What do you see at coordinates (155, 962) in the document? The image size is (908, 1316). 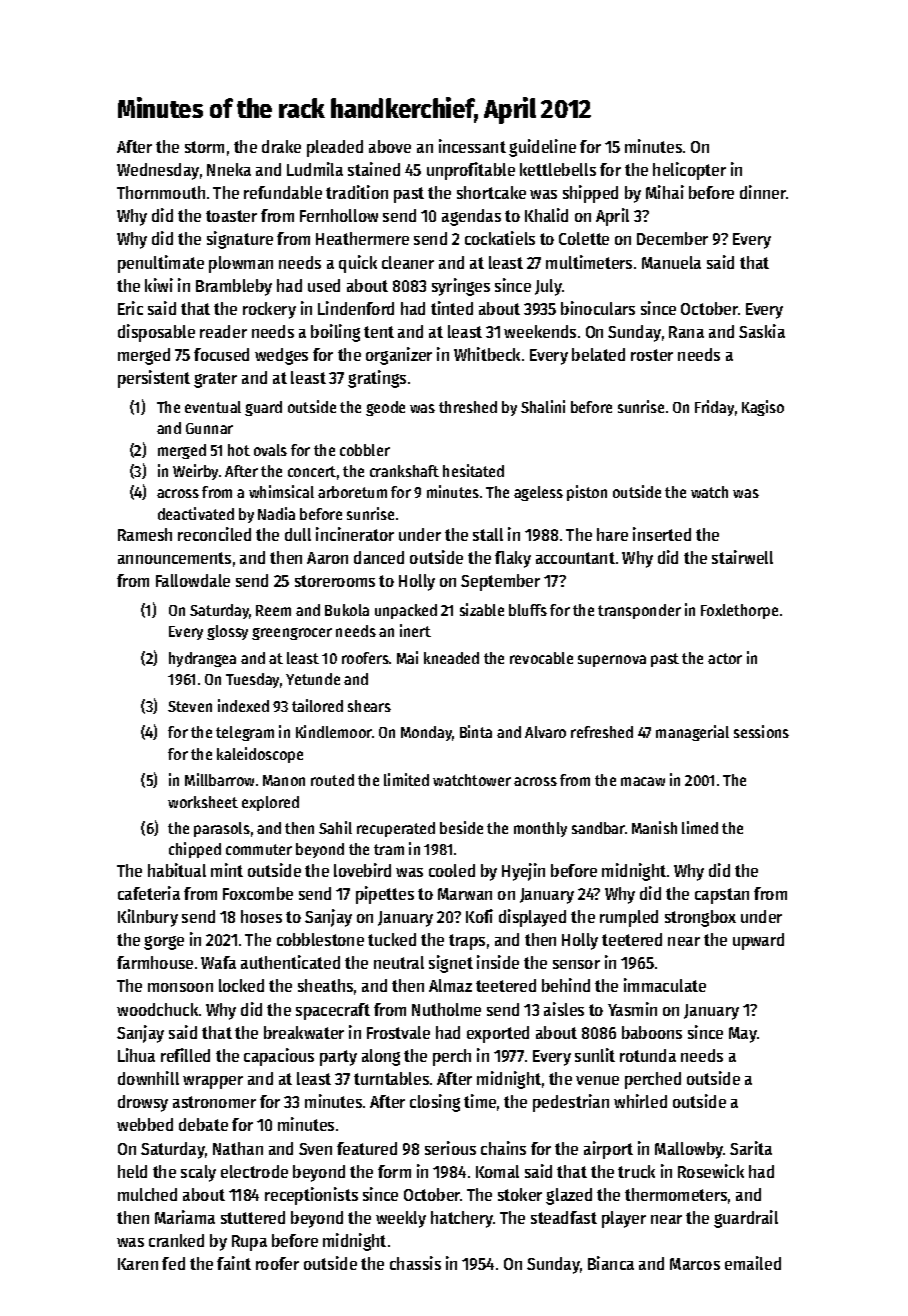 I see `farmhouse` at bounding box center [155, 962].
